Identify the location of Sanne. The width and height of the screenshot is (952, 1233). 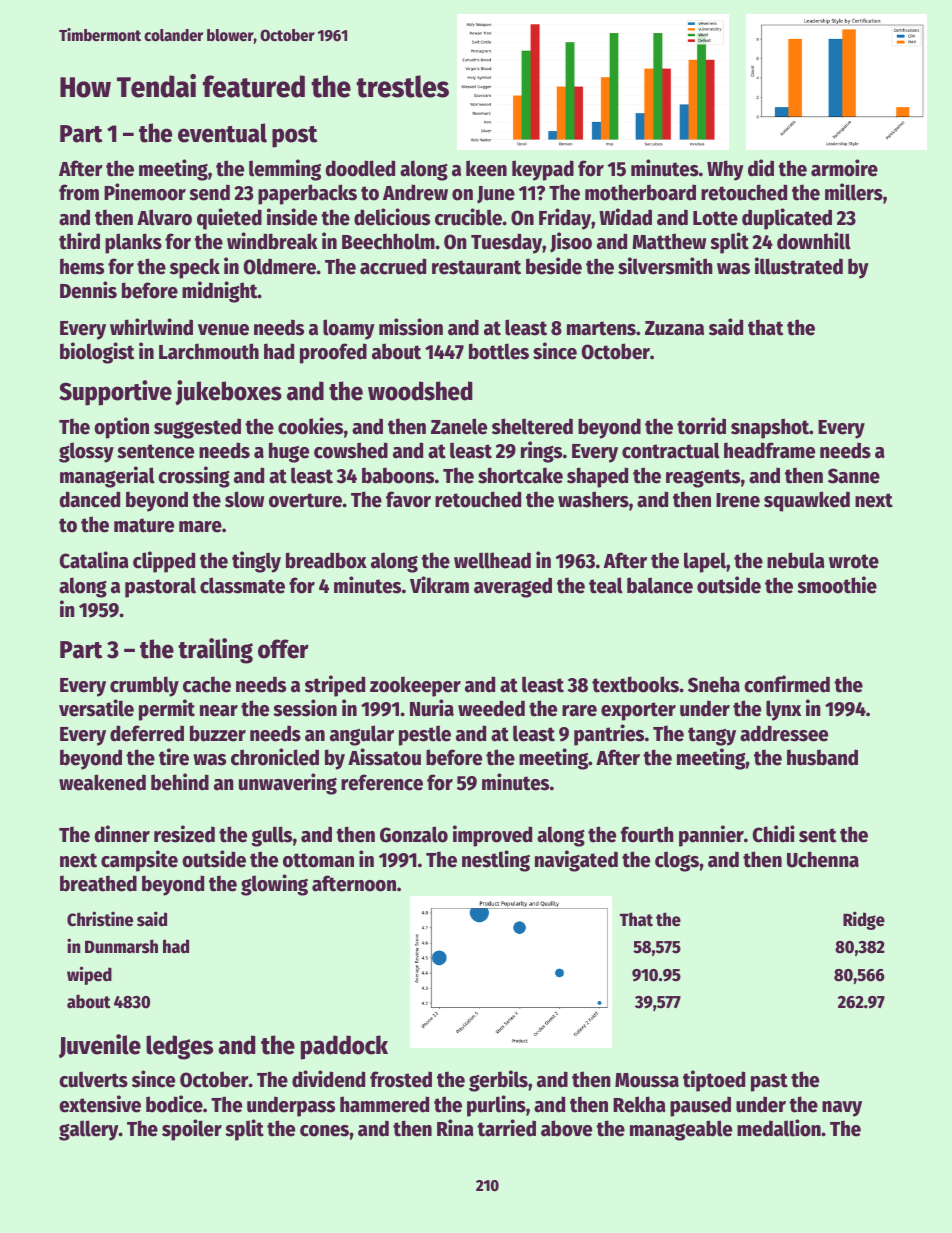
(854, 476).
